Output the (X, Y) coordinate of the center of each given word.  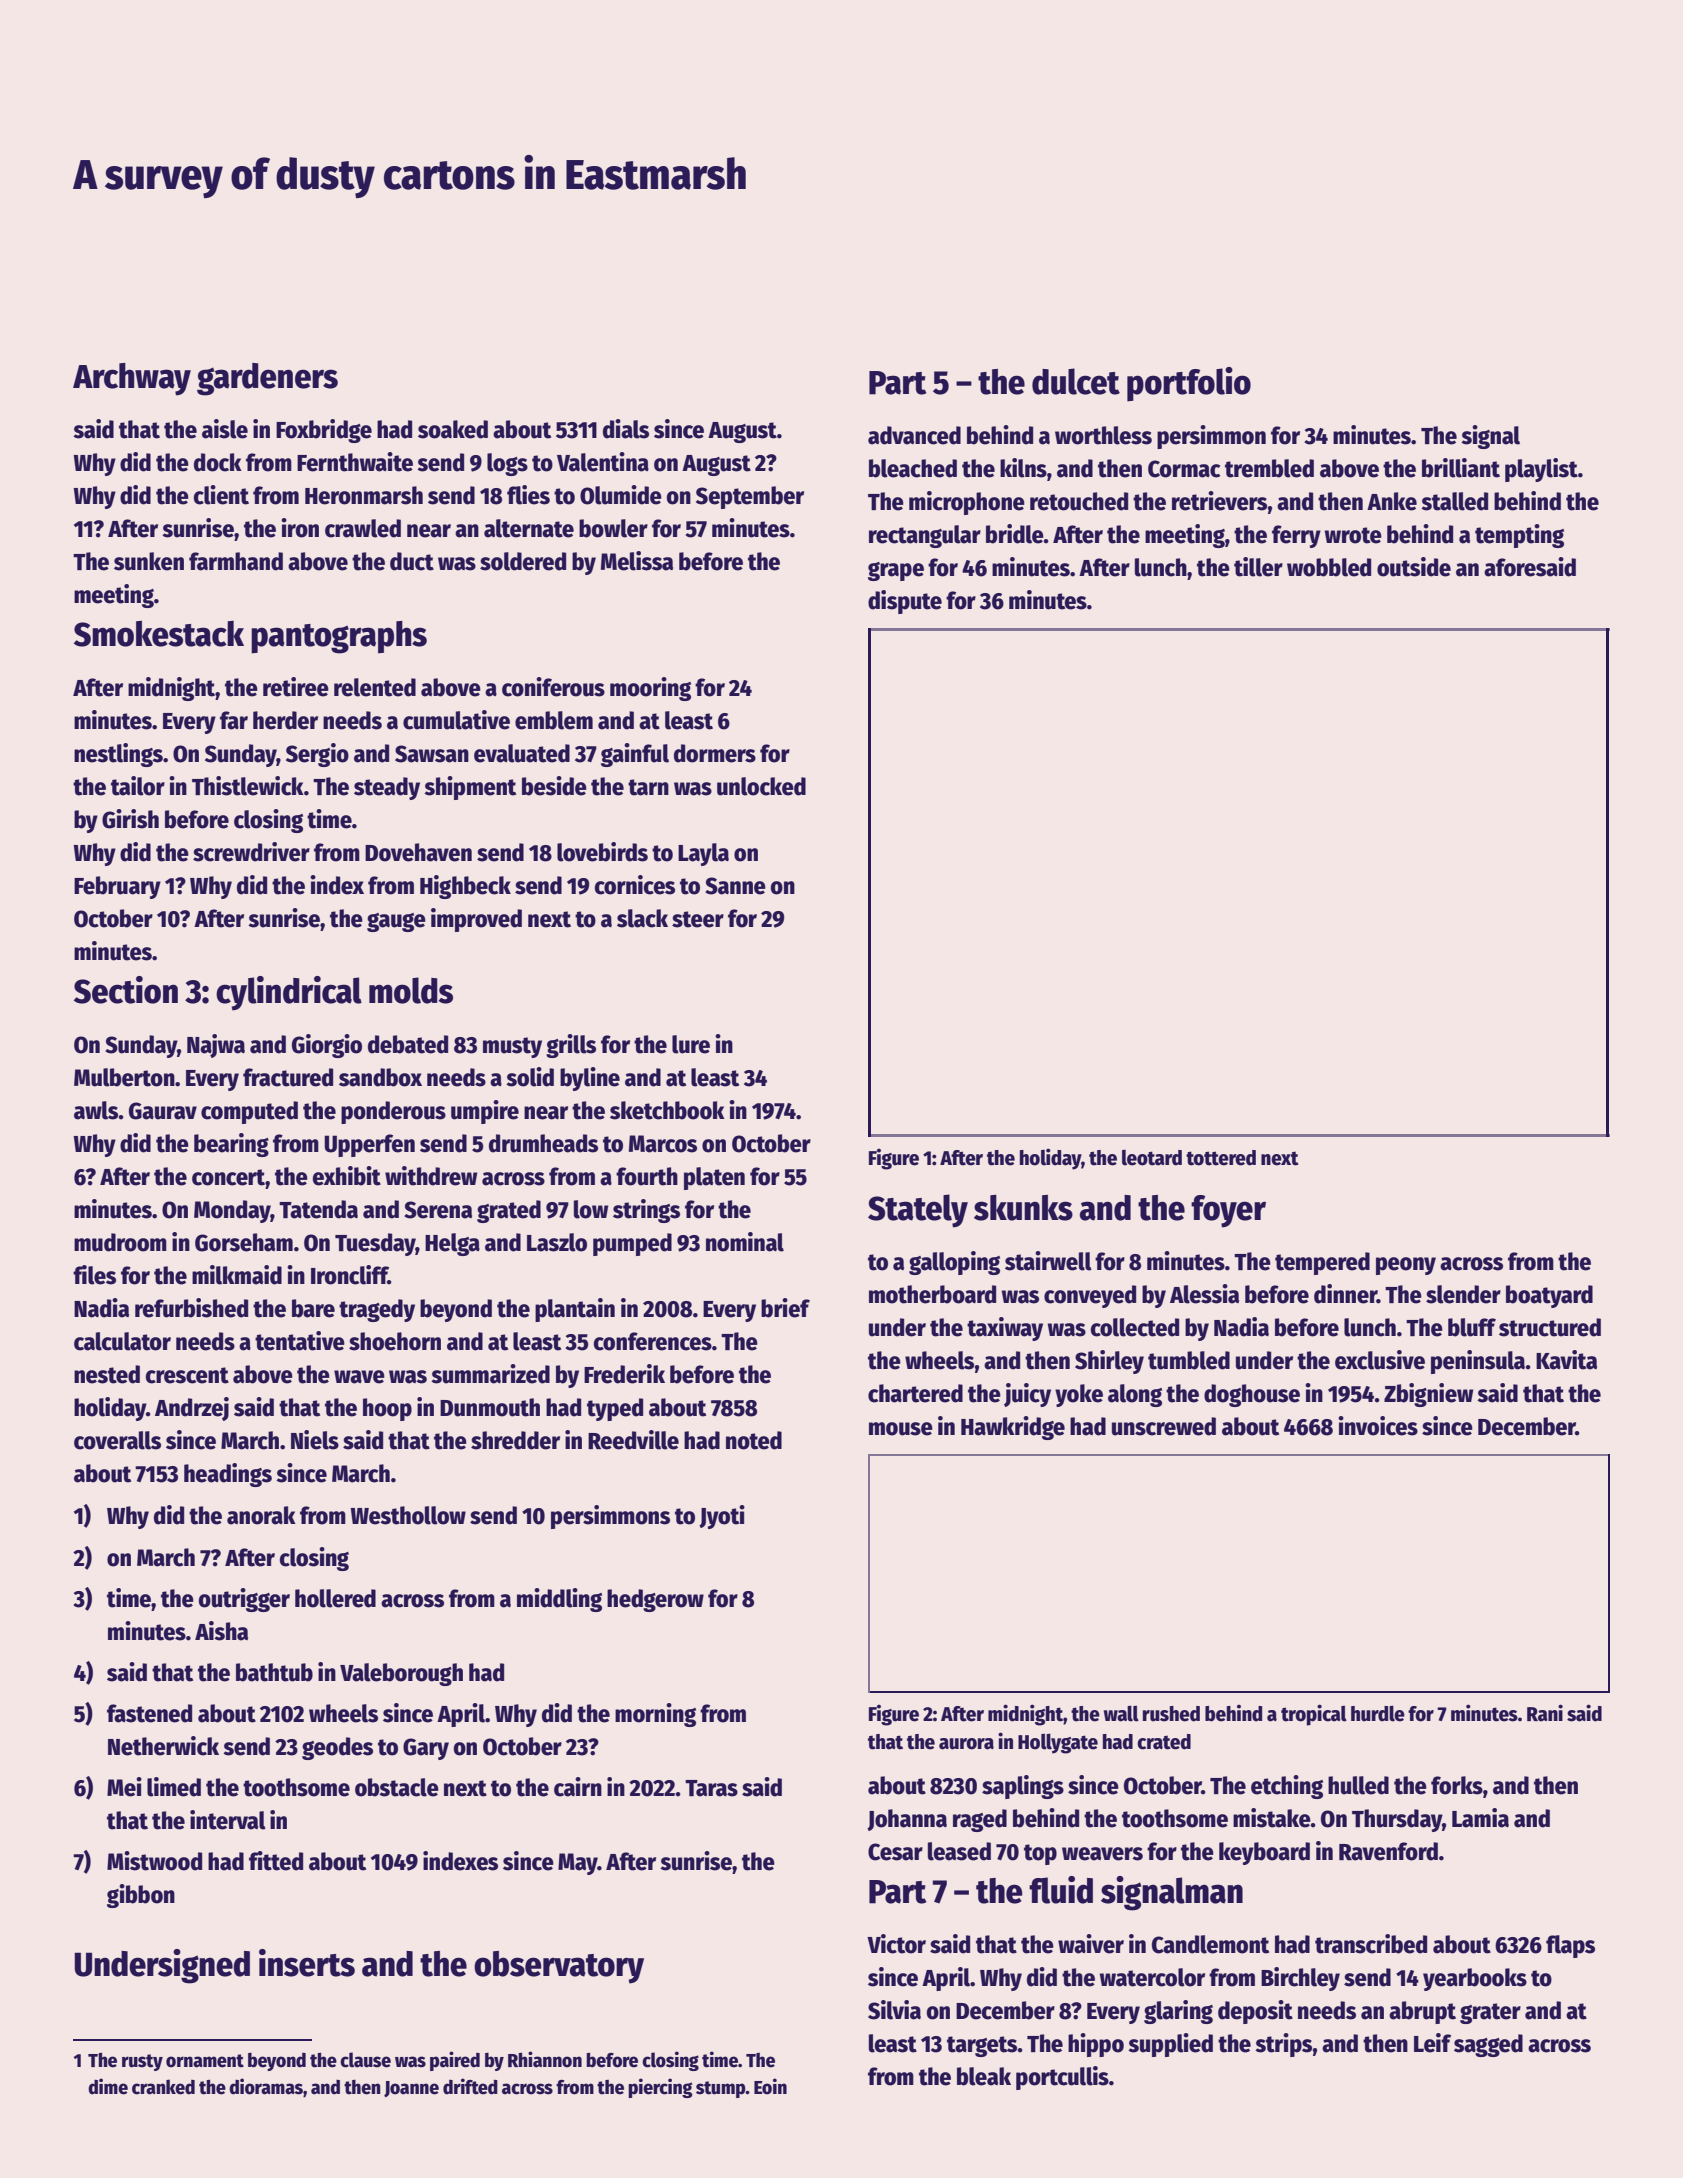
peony (1406, 1266)
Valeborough (401, 1674)
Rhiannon (545, 2059)
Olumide (621, 495)
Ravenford (1388, 1851)
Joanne (411, 2089)
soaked (453, 429)
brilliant (1461, 468)
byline (590, 1079)
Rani (1545, 1713)
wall (1121, 1713)
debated (408, 1044)
